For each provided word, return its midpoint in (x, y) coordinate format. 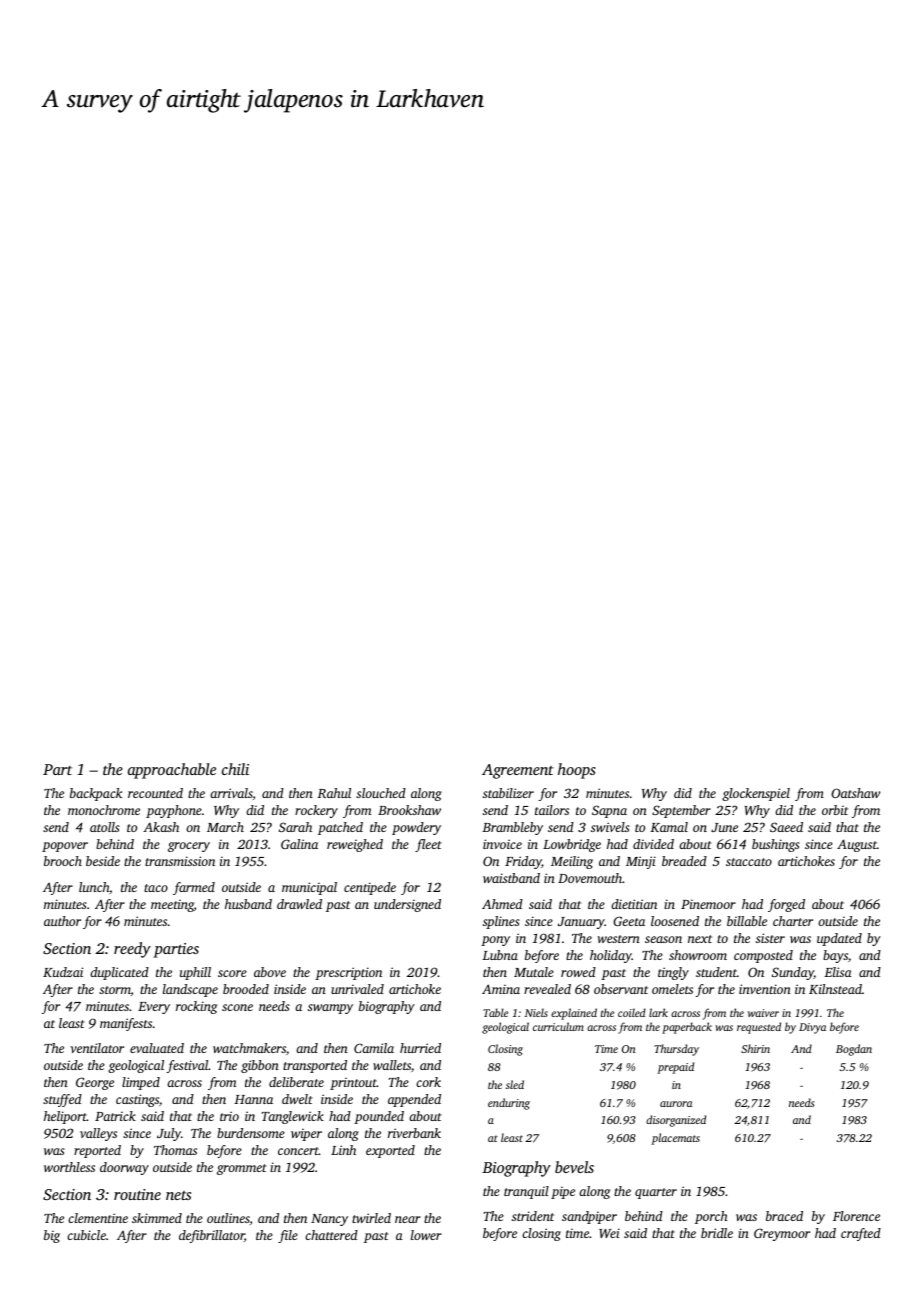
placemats (675, 1139)
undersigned (407, 905)
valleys (98, 1134)
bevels (574, 1167)
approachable (172, 771)
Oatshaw (855, 793)
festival (188, 1066)
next (700, 939)
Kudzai (63, 972)
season (663, 939)
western (618, 939)
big (52, 1236)
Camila (374, 1048)
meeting (172, 905)
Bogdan (854, 1050)
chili (235, 769)
